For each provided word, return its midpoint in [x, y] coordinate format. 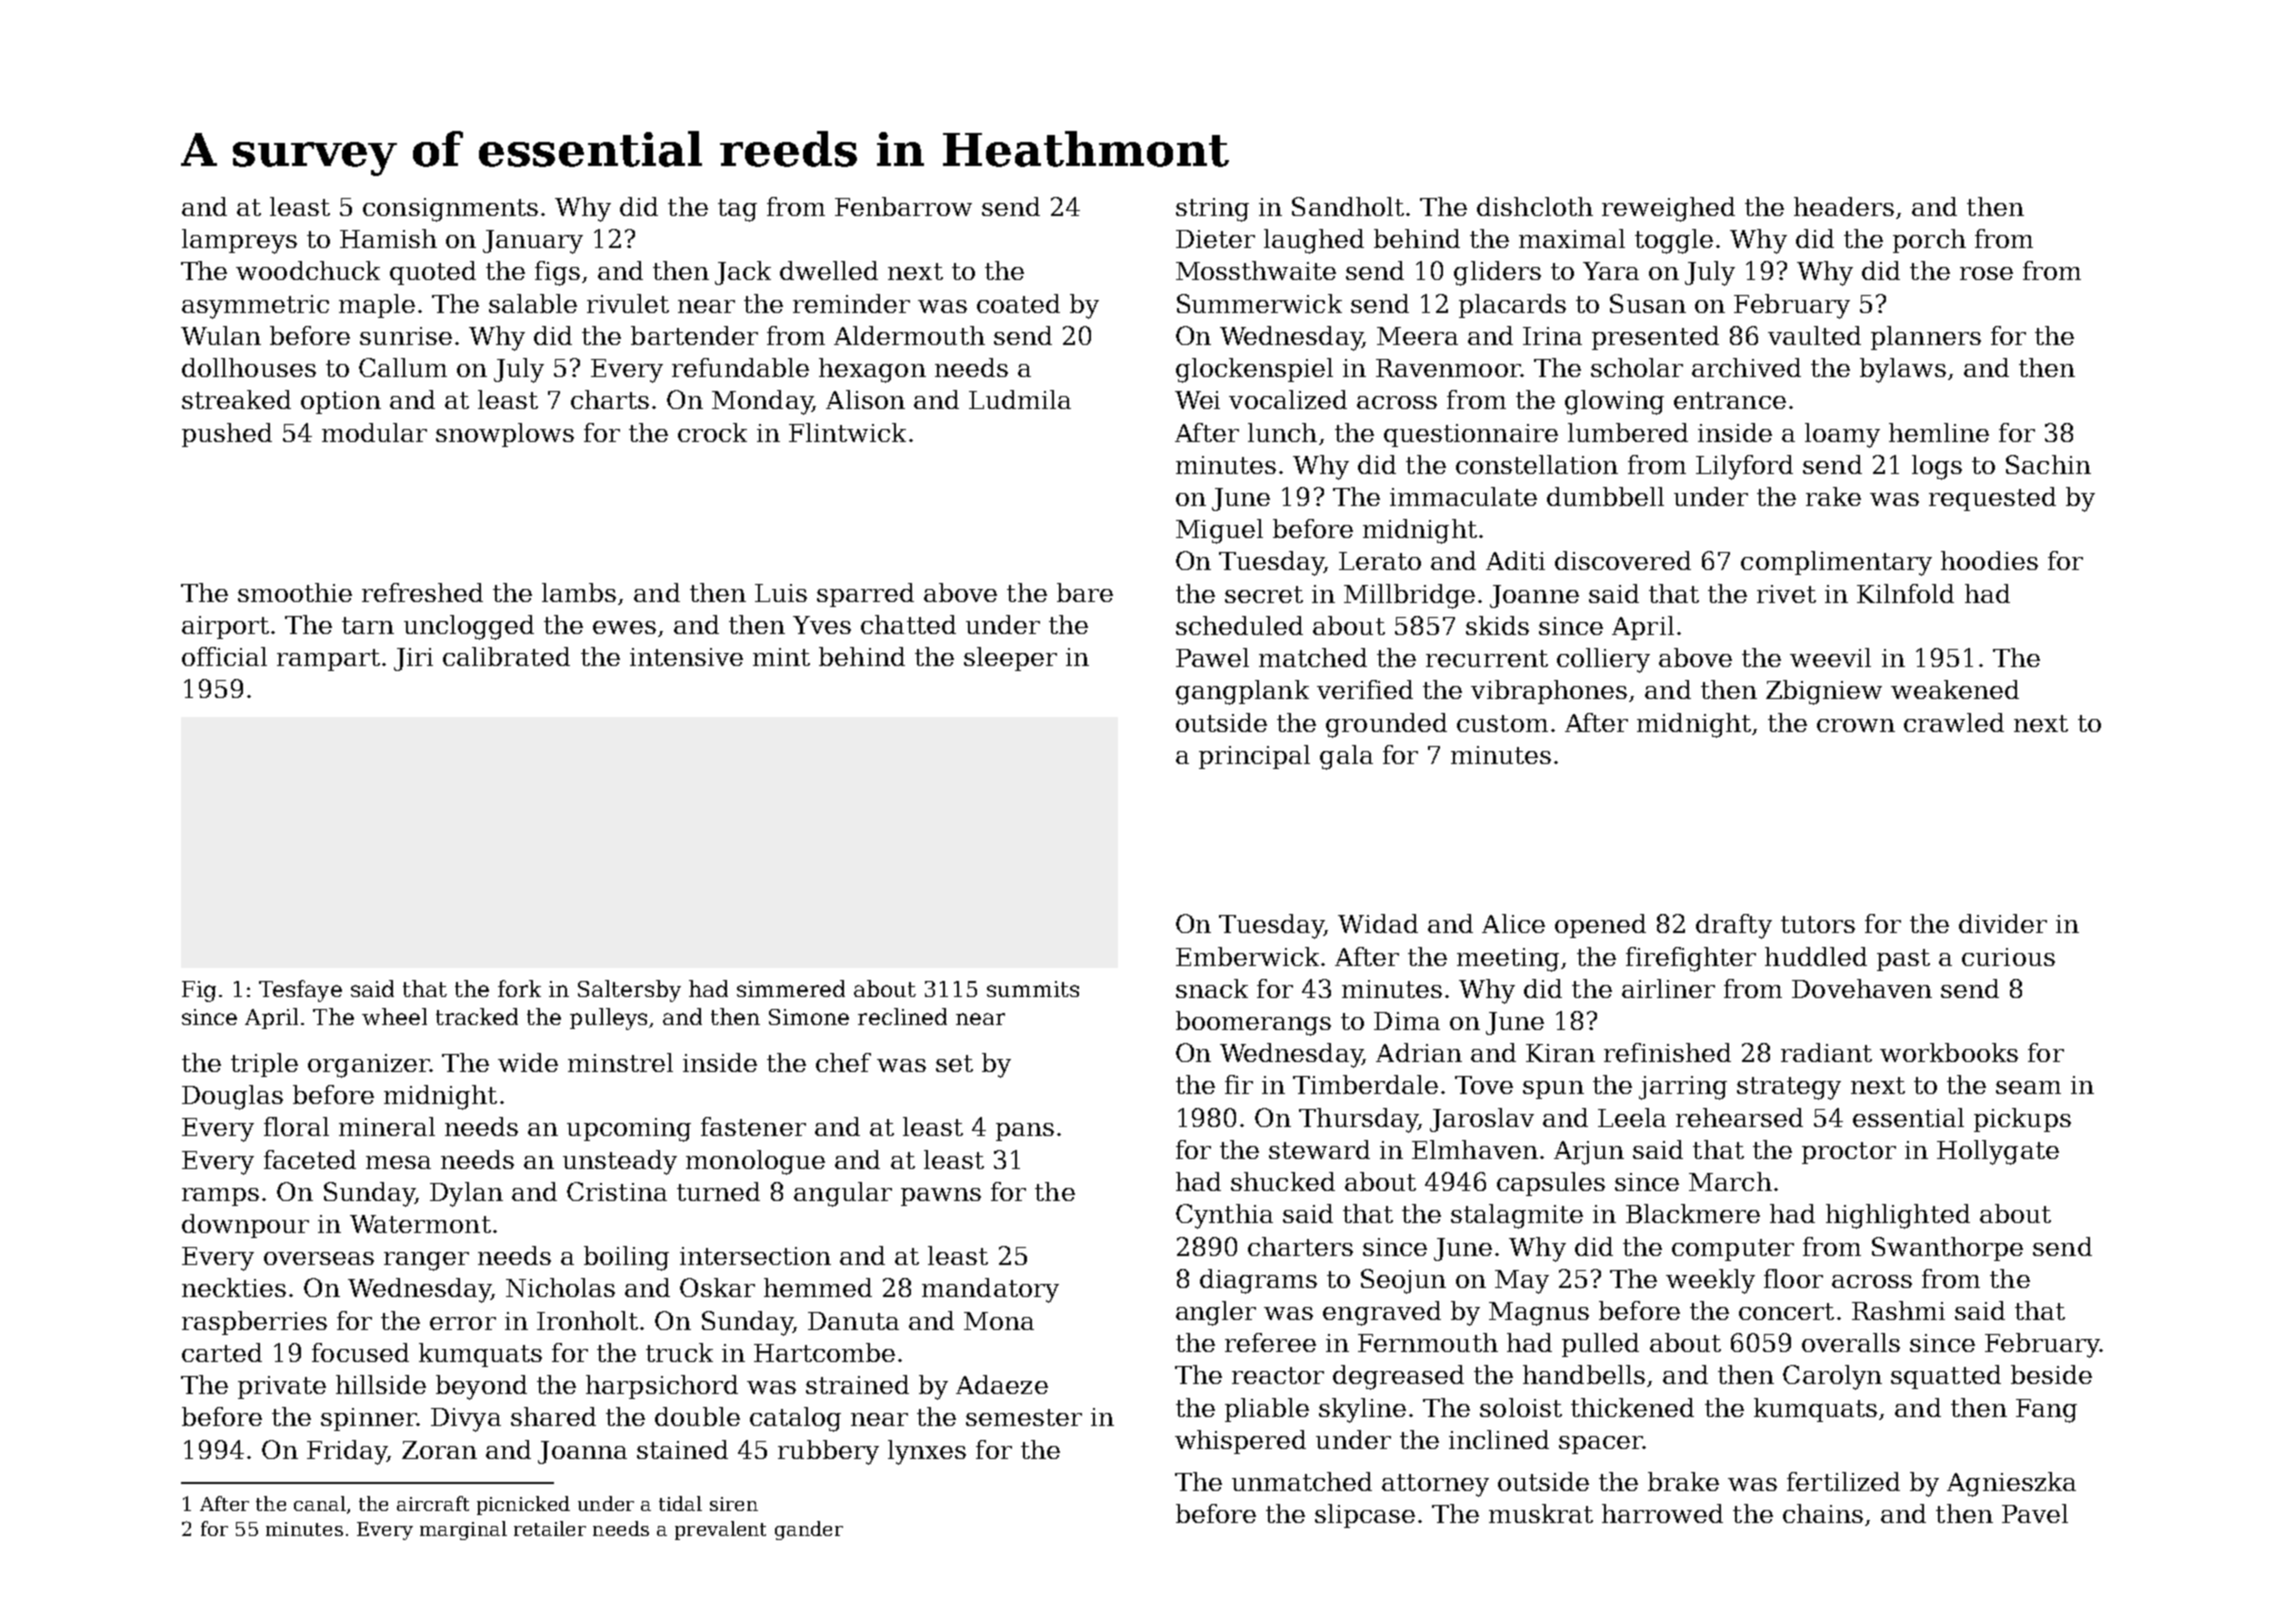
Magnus [1539, 1314]
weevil [1830, 657]
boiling [626, 1258]
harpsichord [662, 1387]
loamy [1842, 435]
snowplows [505, 435]
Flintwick [847, 432]
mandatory [990, 1290]
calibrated [506, 656]
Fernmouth [1428, 1342]
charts [610, 399]
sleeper [1010, 659]
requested [1992, 499]
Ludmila [1020, 399]
